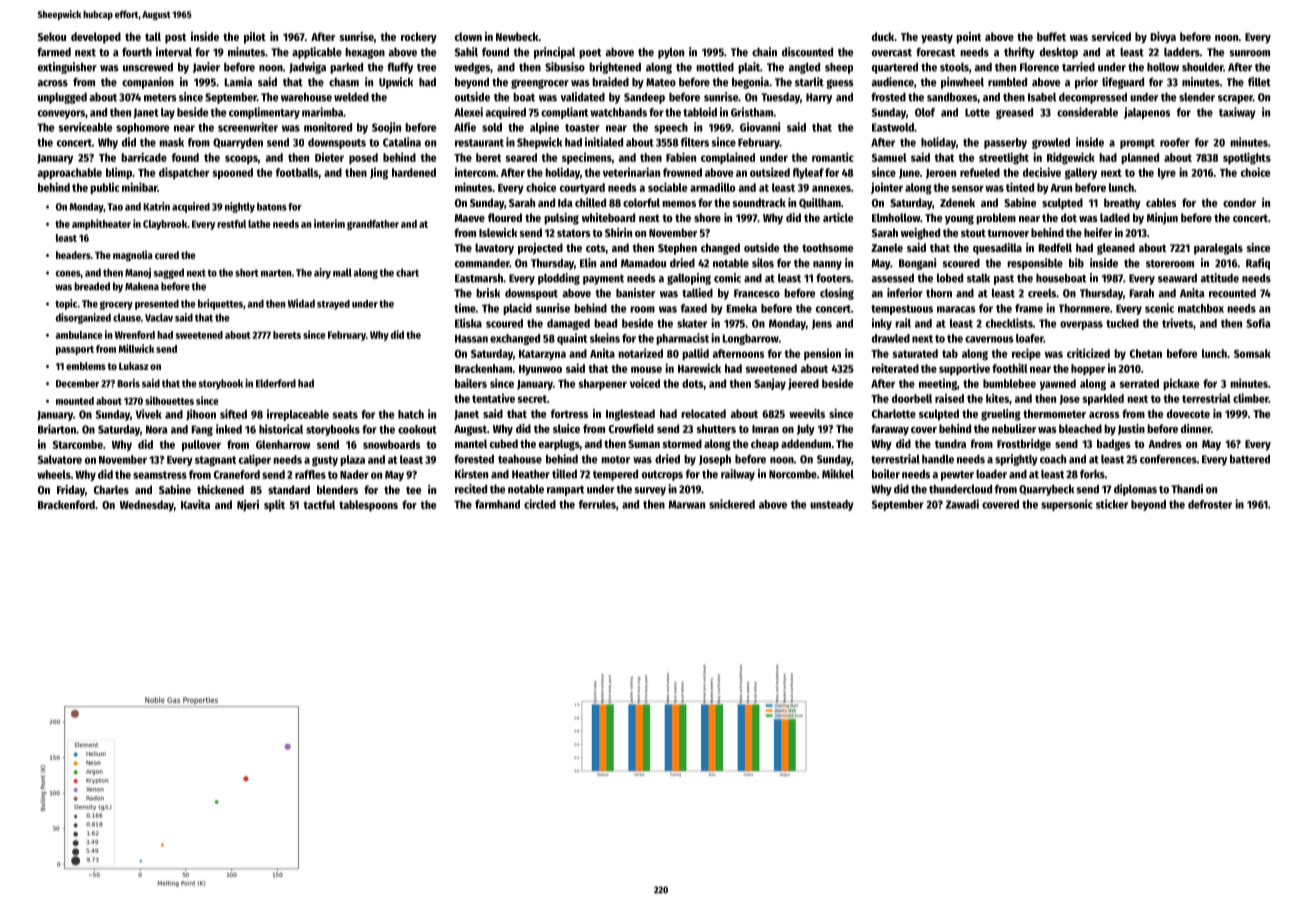 The width and height of the screenshot is (1308, 924). What do you see at coordinates (1167, 173) in the screenshot?
I see `lyre` at bounding box center [1167, 173].
